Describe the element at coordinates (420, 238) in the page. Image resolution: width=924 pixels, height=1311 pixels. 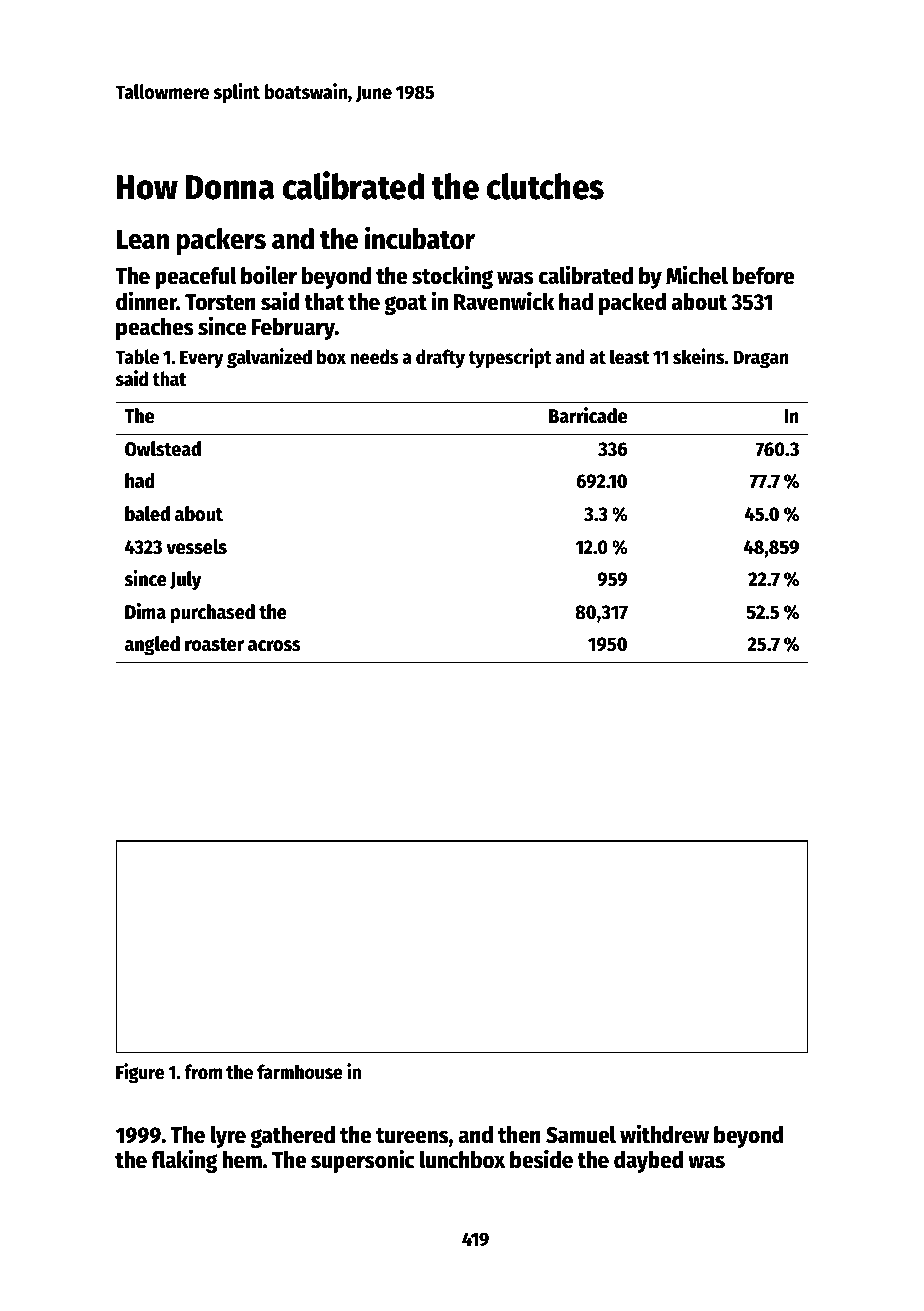
I see `incubator` at that location.
